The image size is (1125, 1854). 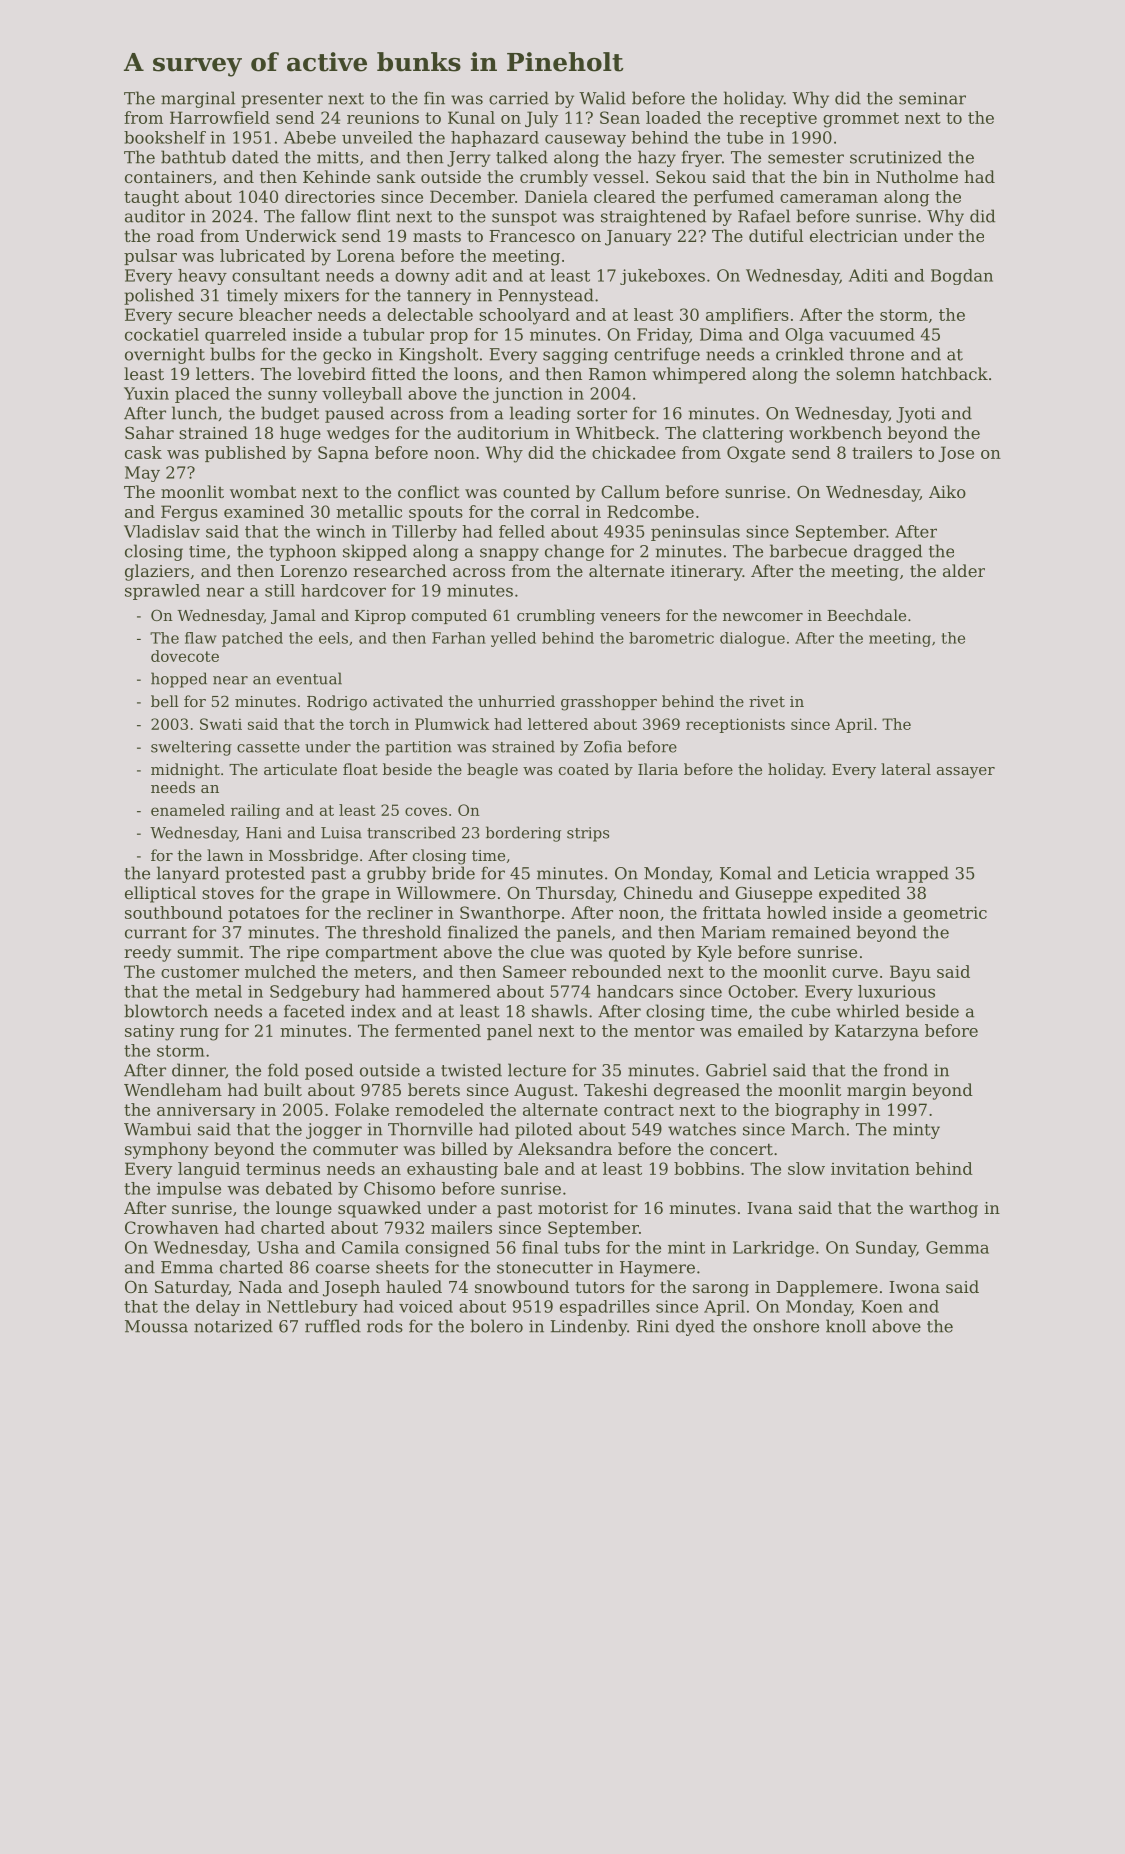 What do you see at coordinates (188, 810) in the page?
I see `enameled` at bounding box center [188, 810].
